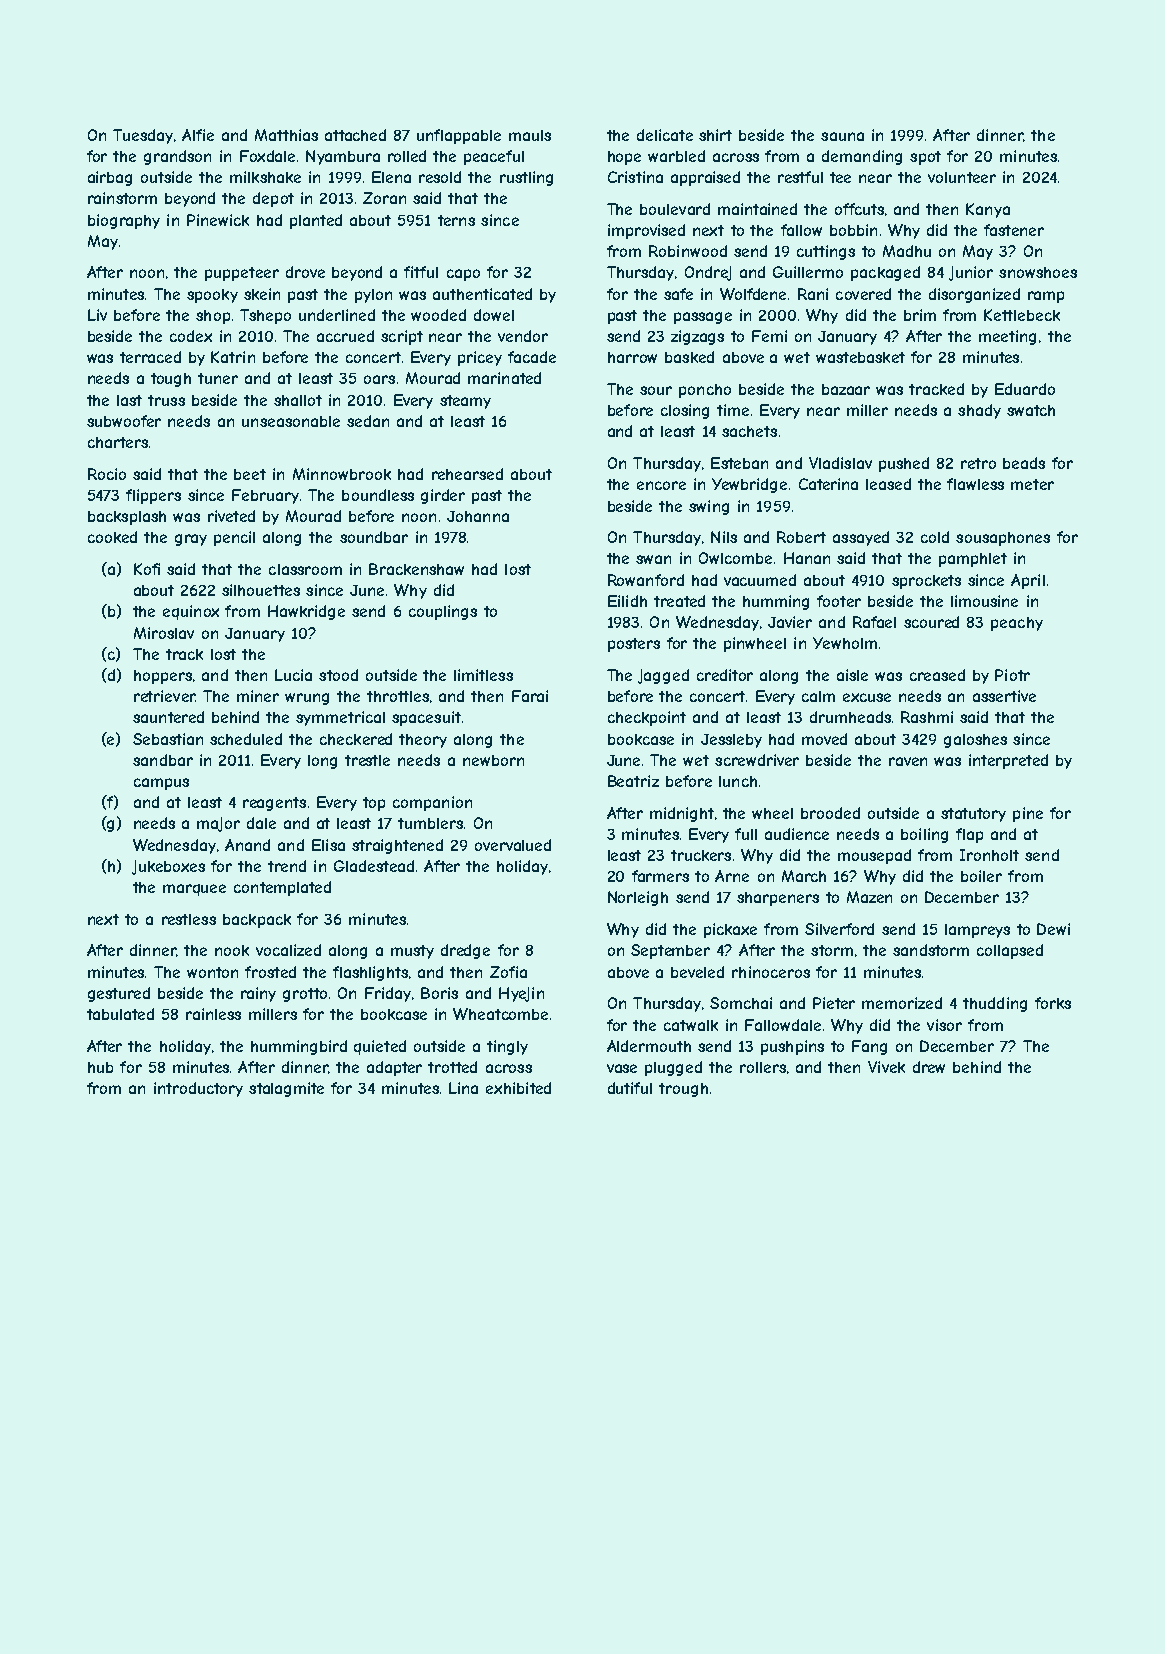  I want to click on puppeteer, so click(242, 274).
